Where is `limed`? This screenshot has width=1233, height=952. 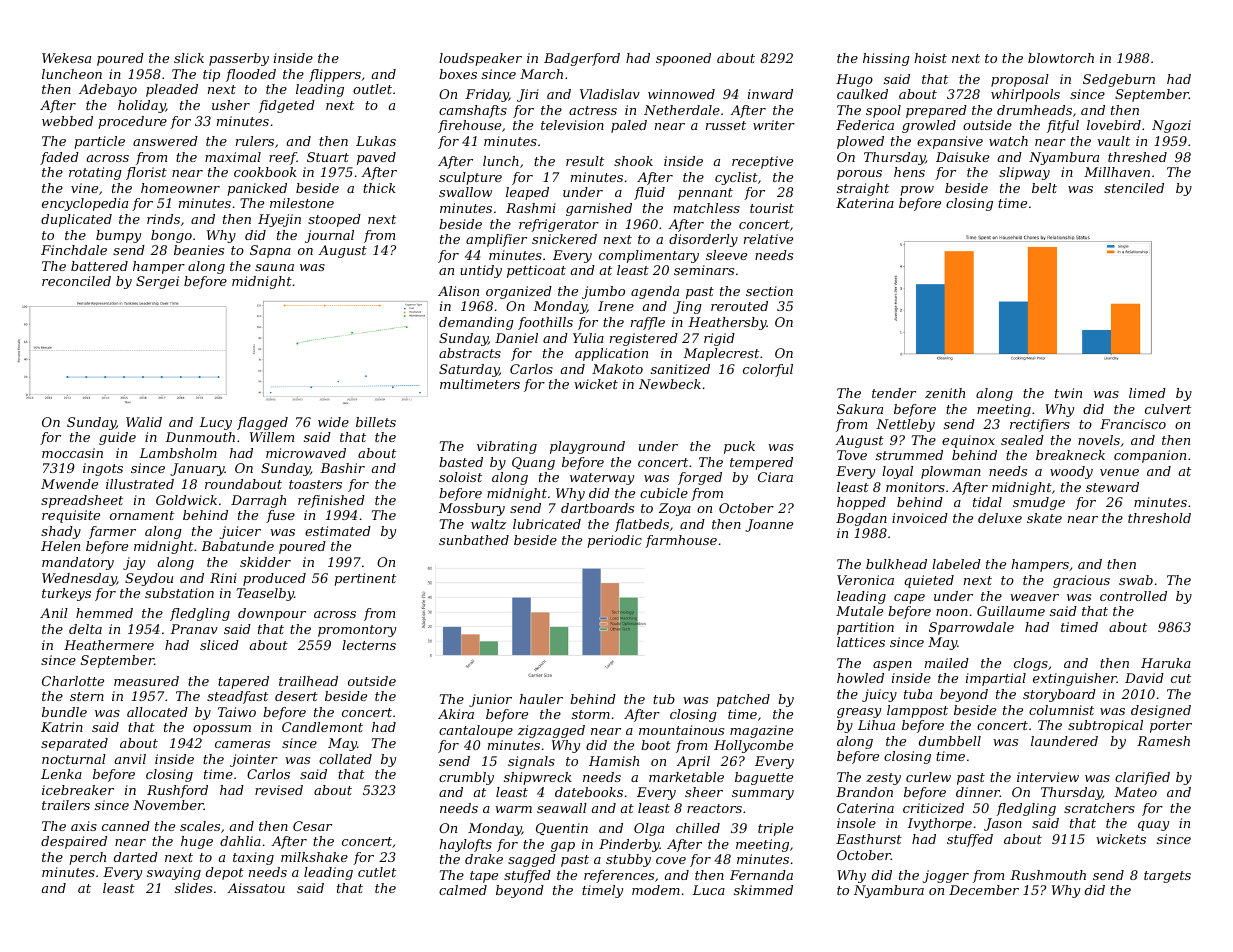
limed is located at coordinates (1147, 393).
